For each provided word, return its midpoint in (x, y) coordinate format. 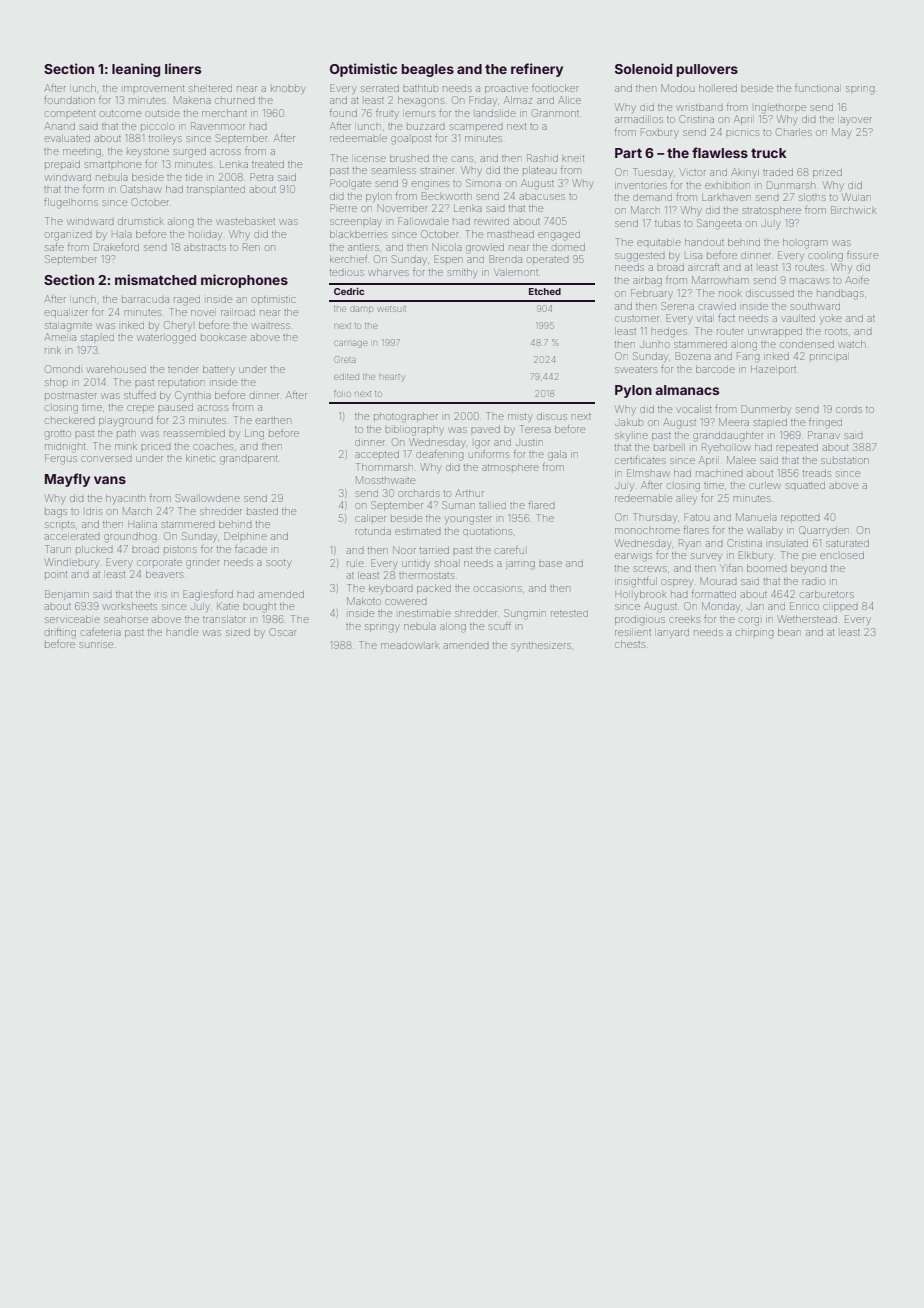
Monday (720, 607)
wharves (389, 272)
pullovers (707, 70)
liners (183, 68)
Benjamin (67, 595)
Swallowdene (208, 498)
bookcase (223, 338)
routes (810, 268)
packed (434, 589)
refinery (537, 70)
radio (813, 582)
